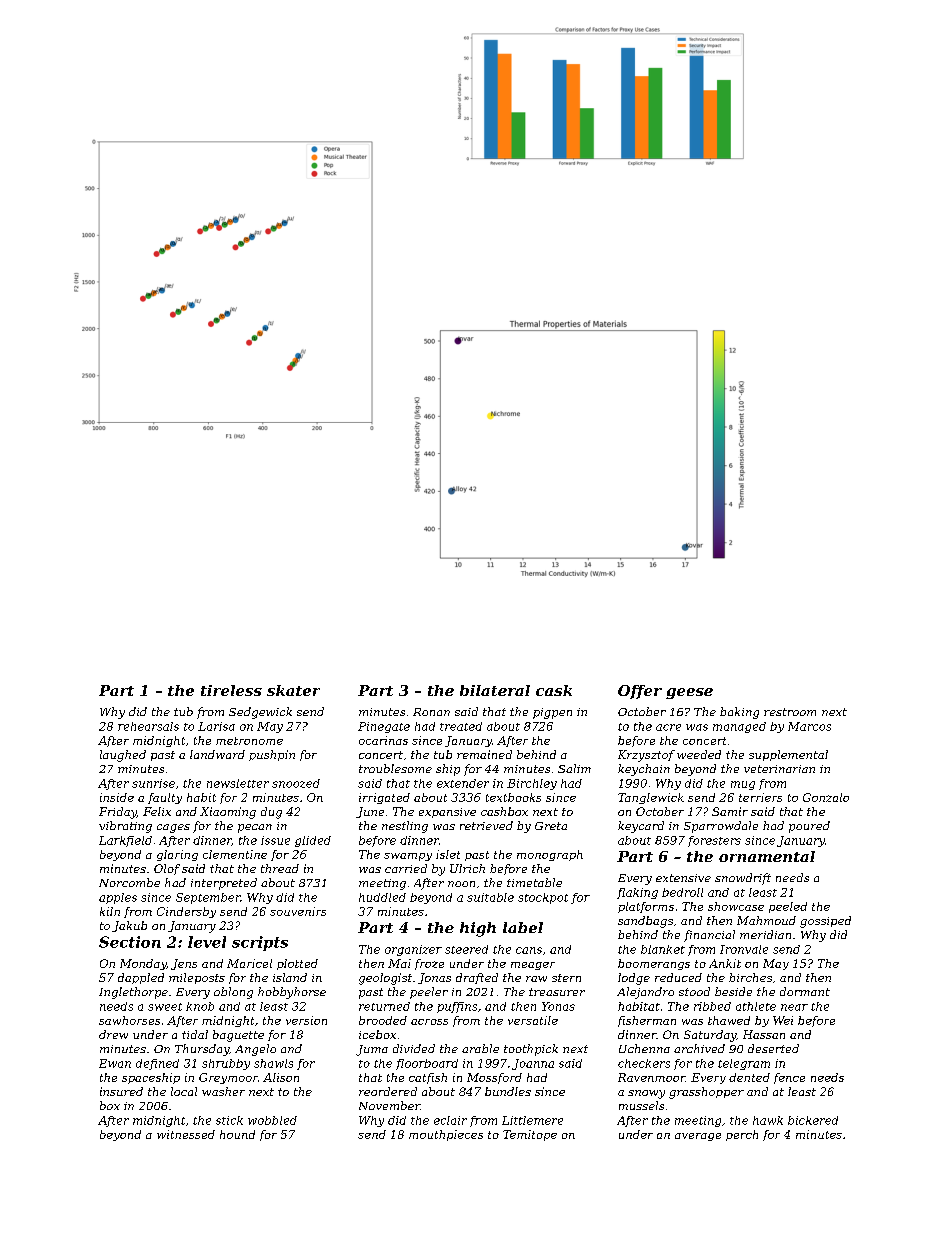 This screenshot has width=952, height=1233. I want to click on insured, so click(121, 1091).
